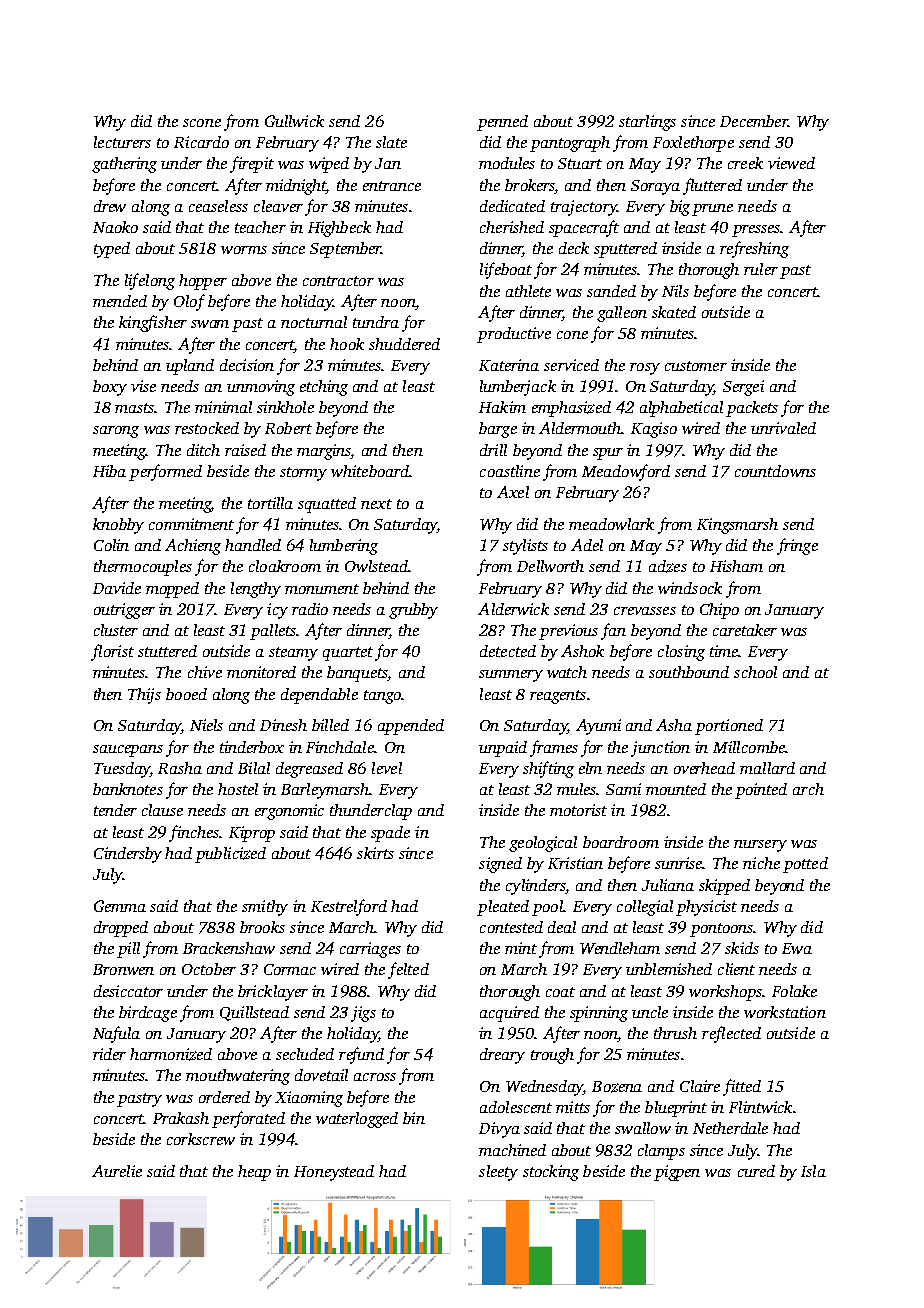  I want to click on cherished, so click(512, 227).
